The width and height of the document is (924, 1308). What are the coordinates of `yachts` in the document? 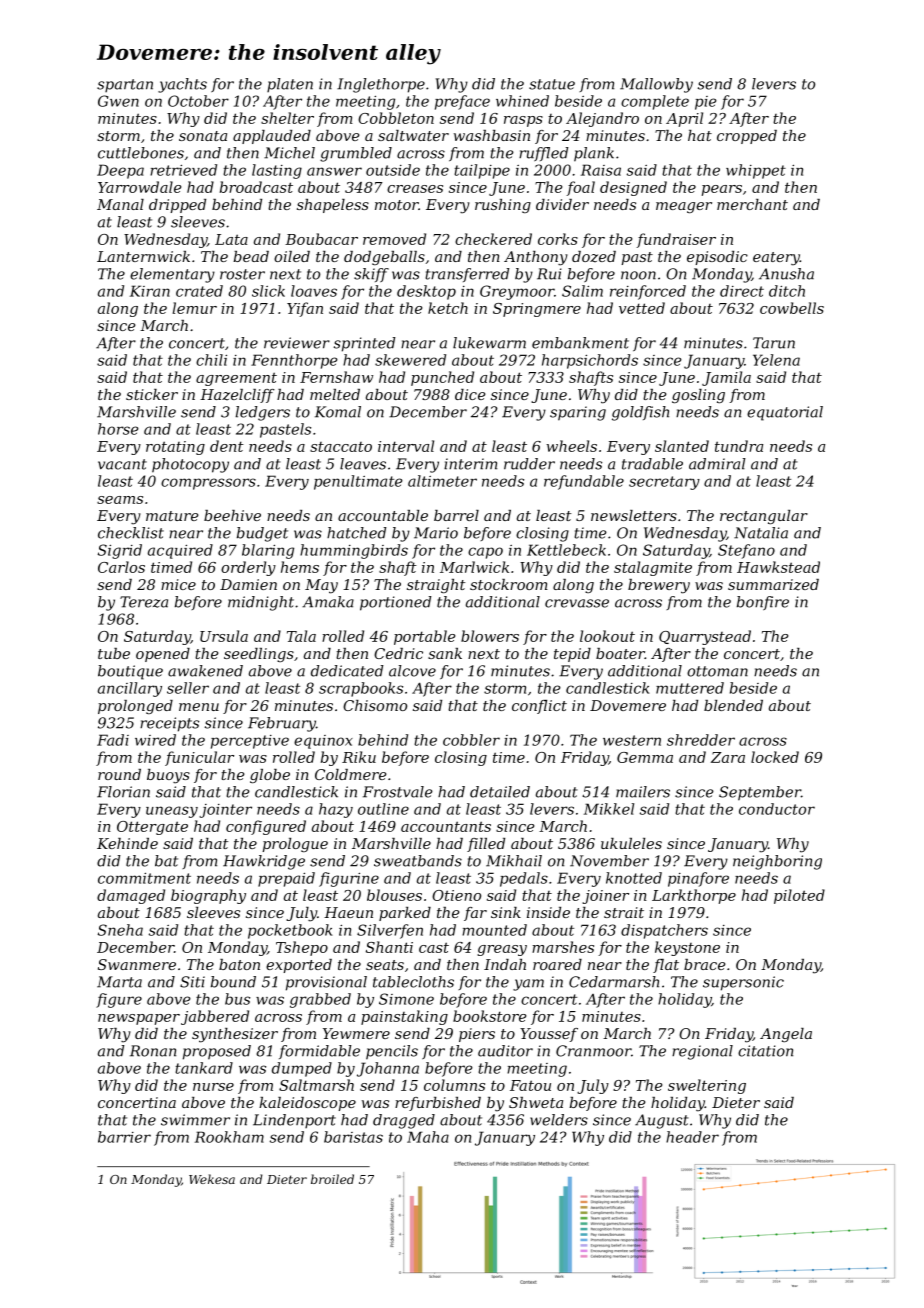 It's located at (182, 85).
